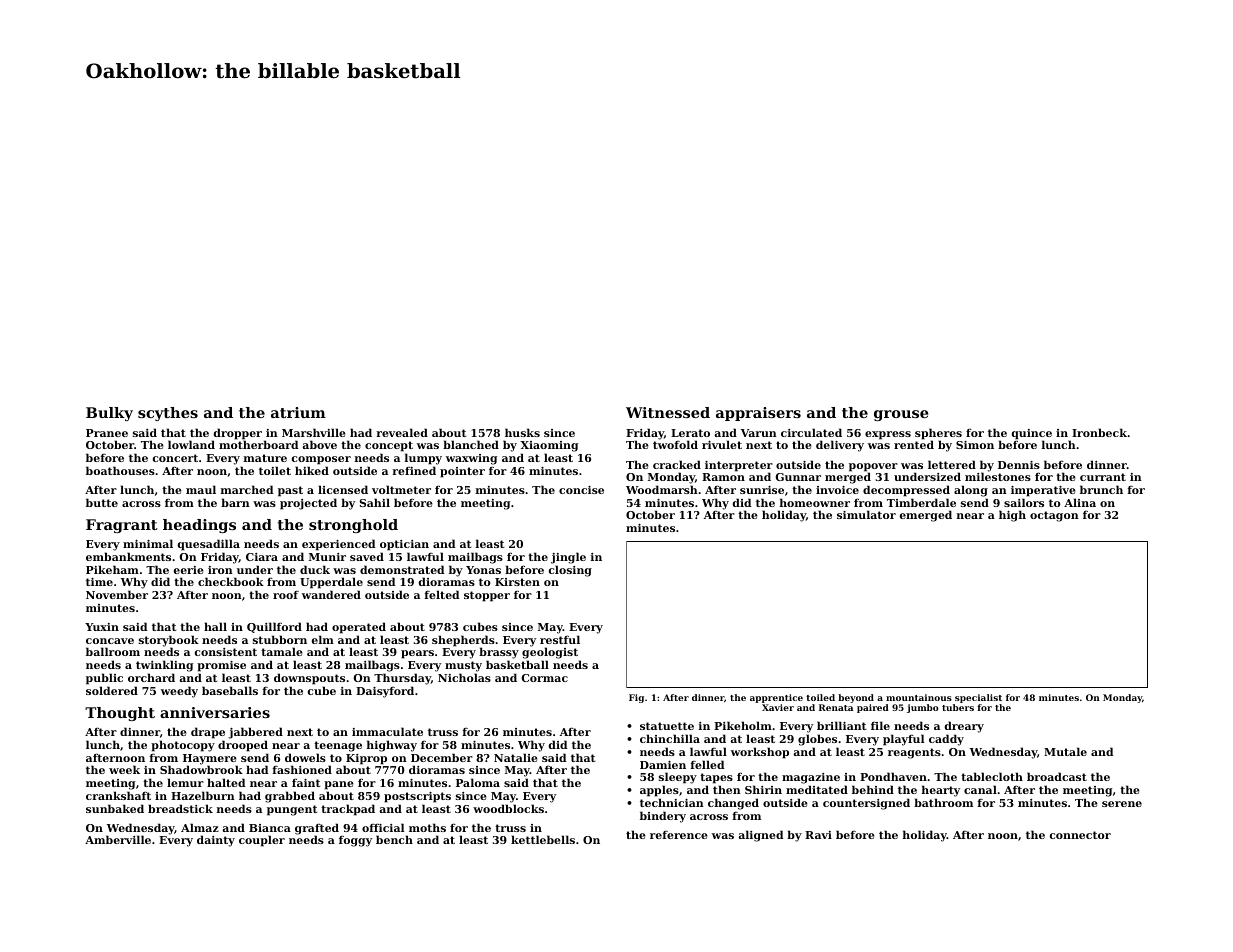  I want to click on specialist, so click(978, 698).
